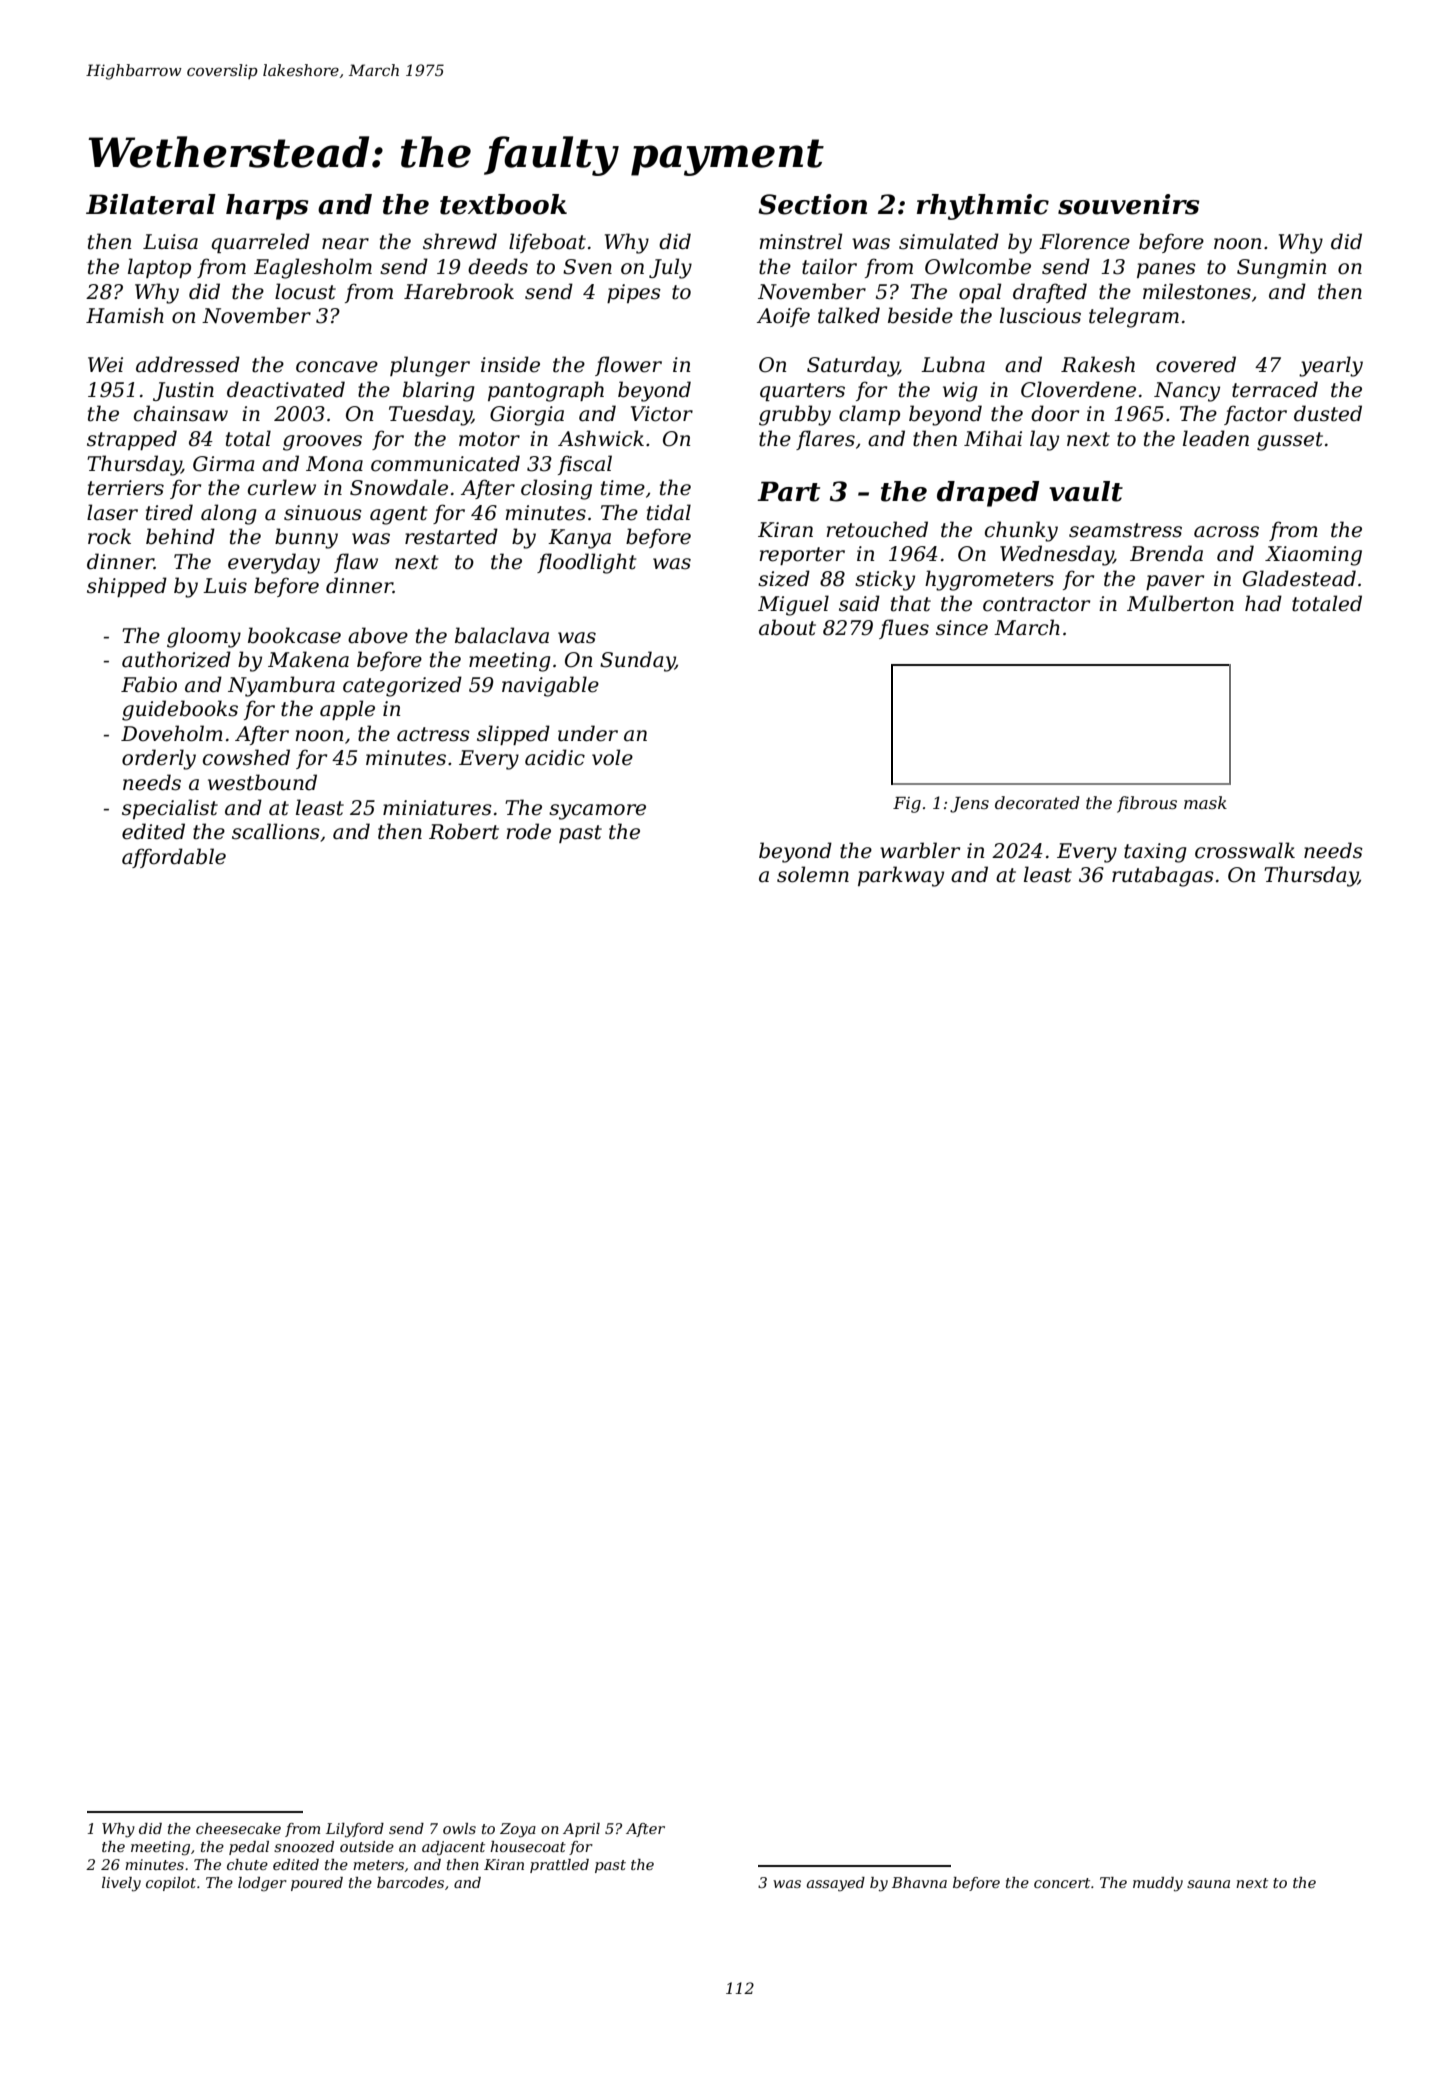  What do you see at coordinates (813, 874) in the screenshot?
I see `solemn` at bounding box center [813, 874].
